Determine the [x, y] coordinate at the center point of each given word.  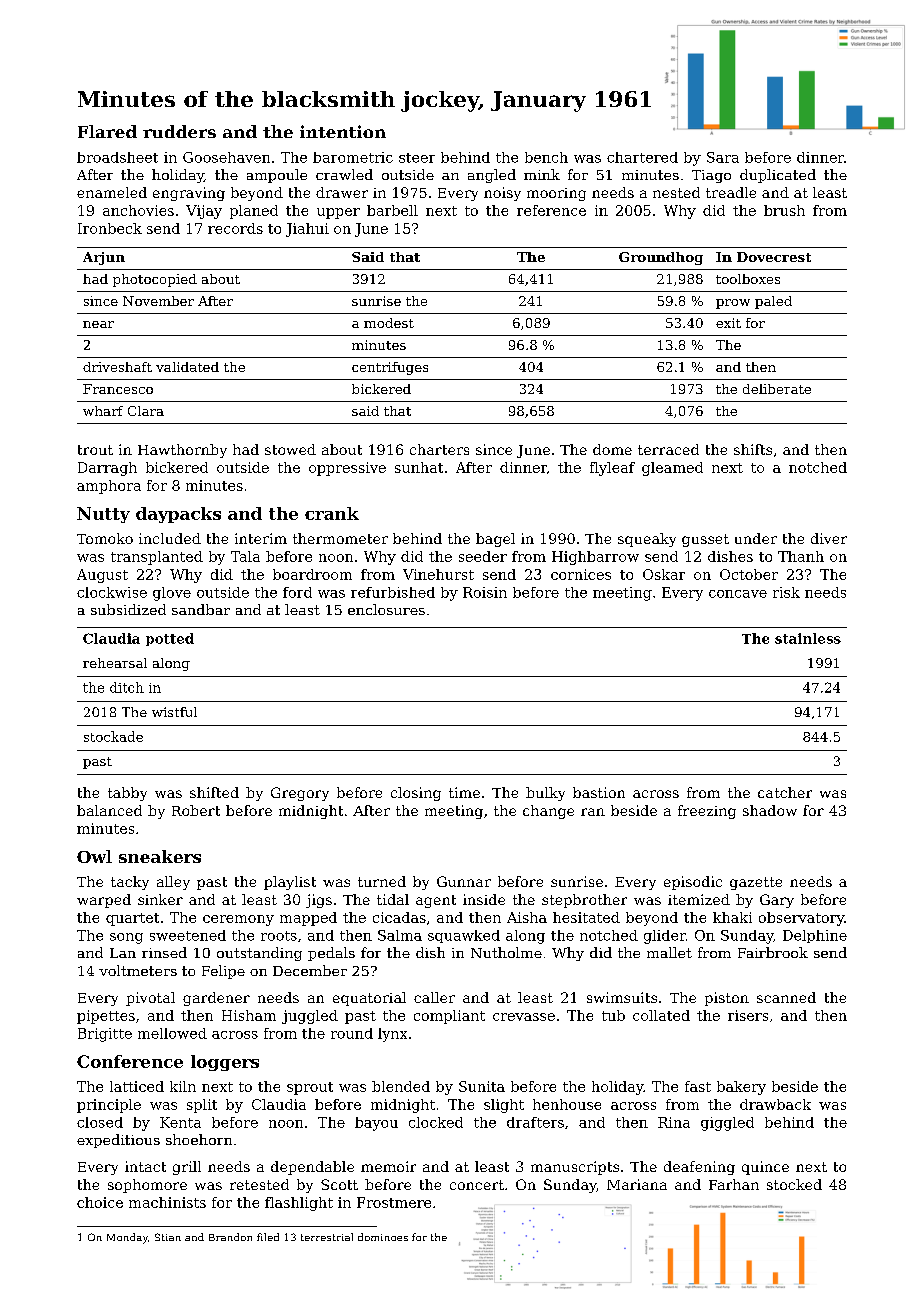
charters [439, 449]
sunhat [419, 467]
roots [279, 936]
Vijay [204, 212]
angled [492, 176]
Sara [723, 157]
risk [786, 592]
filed [268, 1237]
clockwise [112, 592]
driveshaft [117, 367]
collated [661, 1015]
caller [434, 997]
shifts [753, 449]
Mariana [637, 1184]
